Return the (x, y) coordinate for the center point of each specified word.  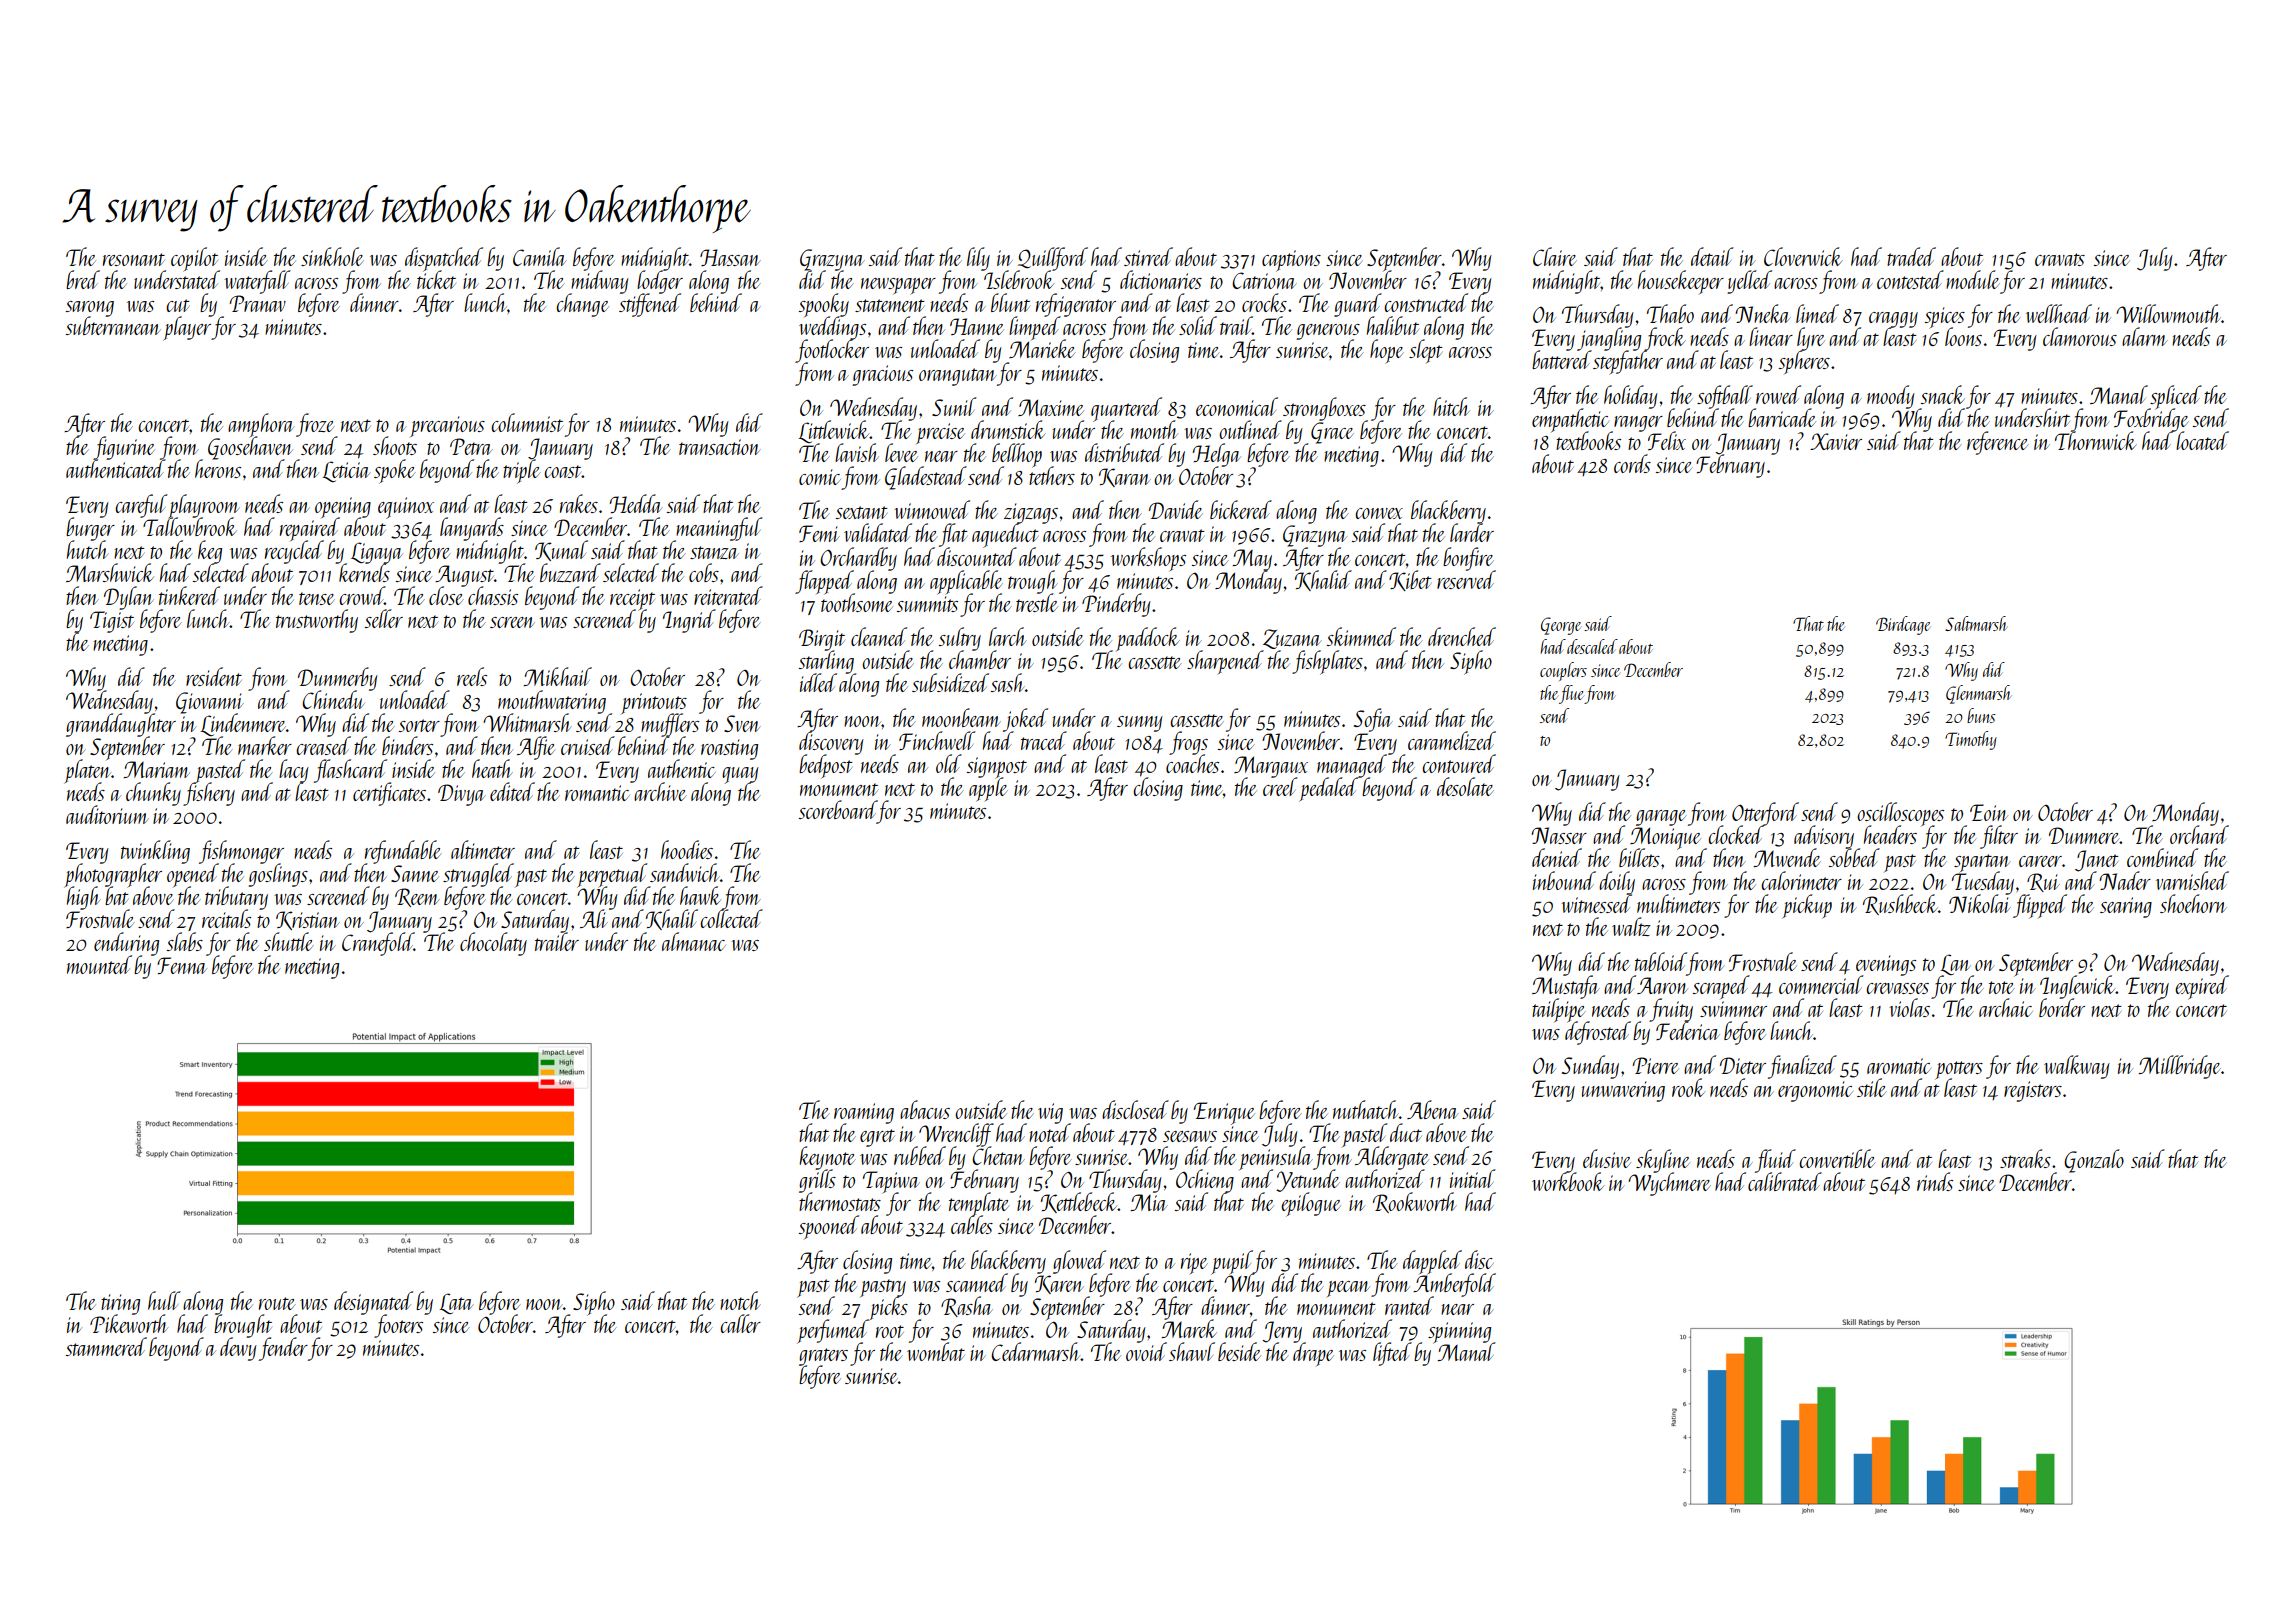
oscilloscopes (1900, 814)
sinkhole (332, 256)
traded (1911, 256)
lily (978, 259)
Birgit (822, 640)
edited (512, 791)
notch (740, 1300)
